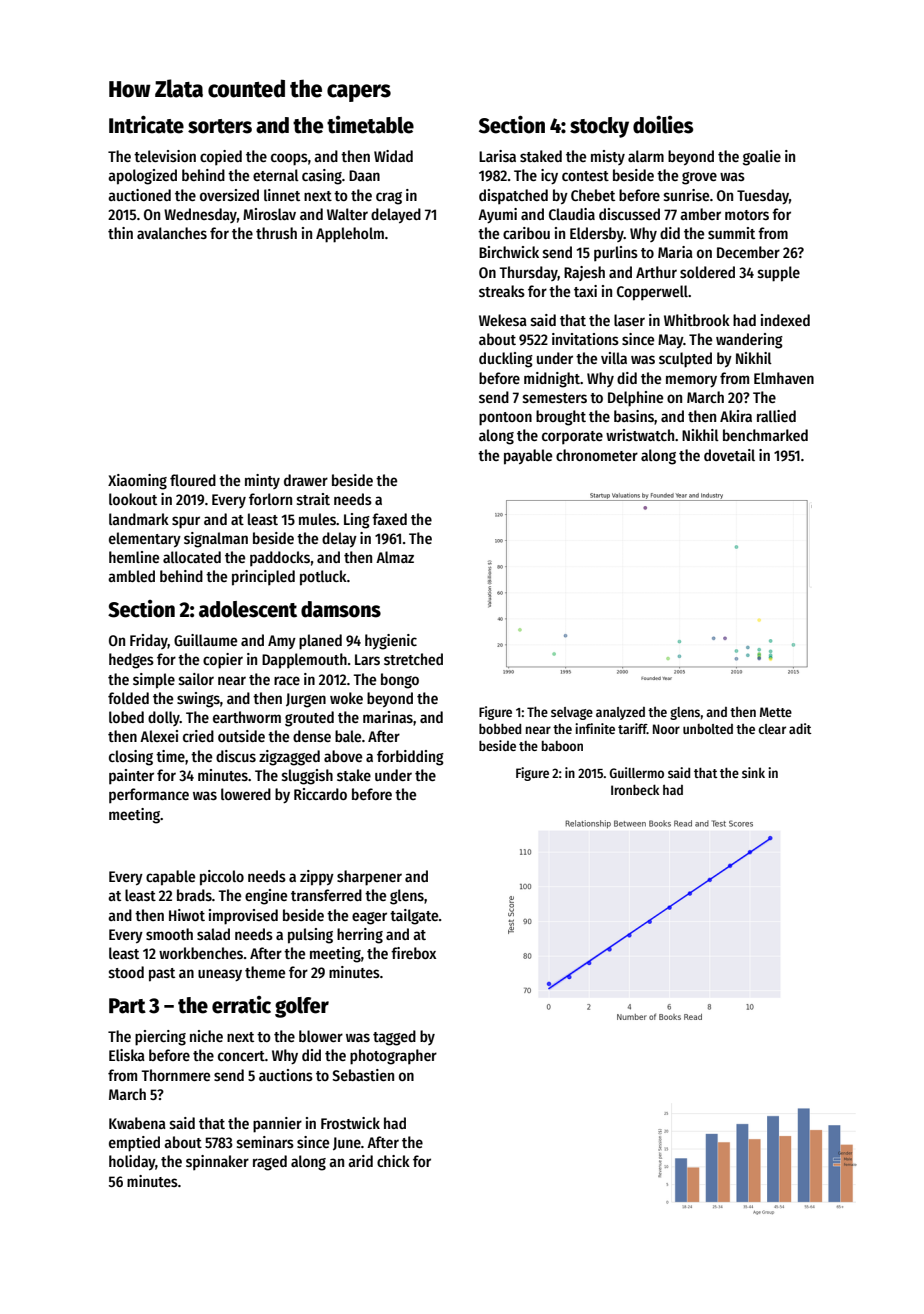  I want to click on avalanches, so click(172, 233).
